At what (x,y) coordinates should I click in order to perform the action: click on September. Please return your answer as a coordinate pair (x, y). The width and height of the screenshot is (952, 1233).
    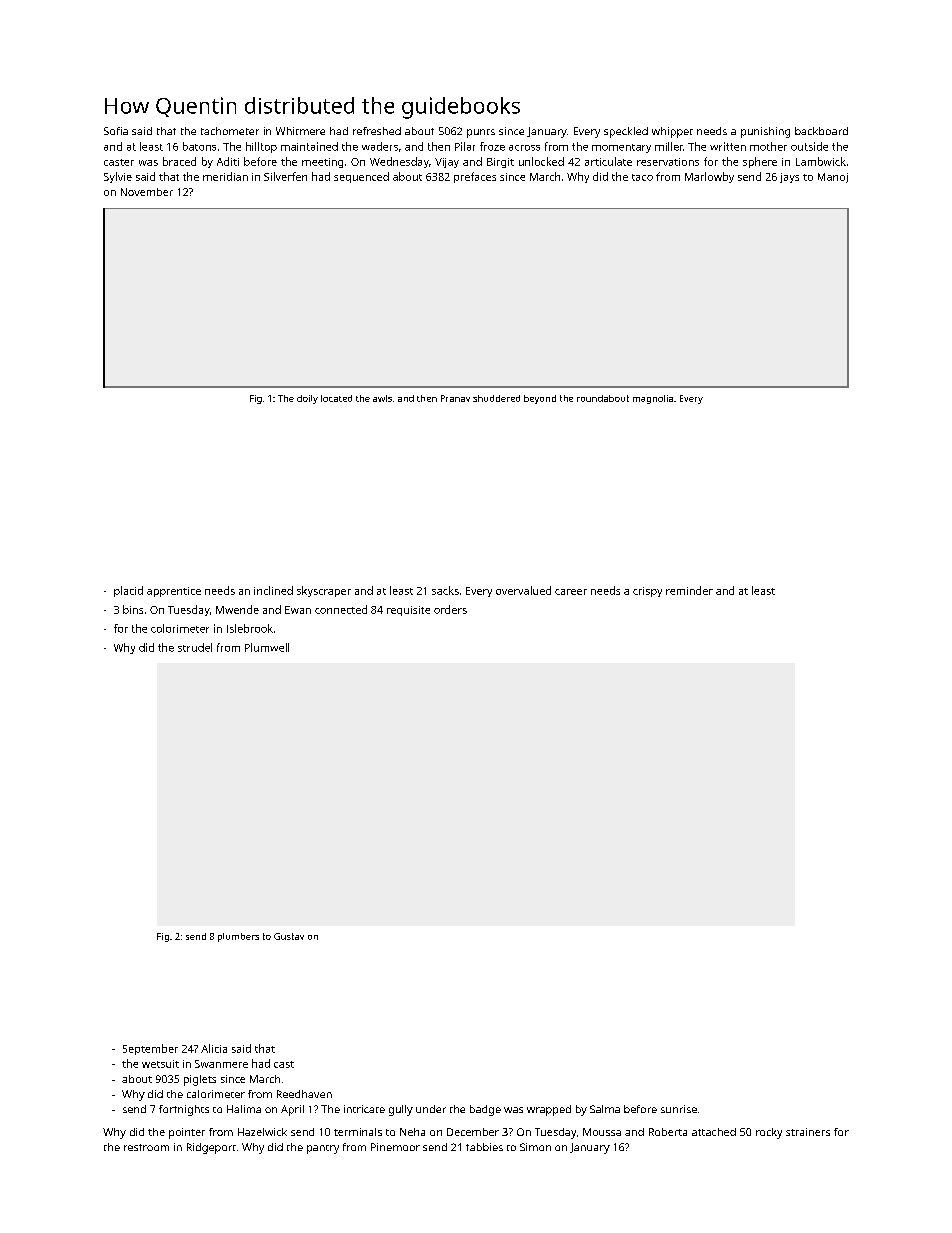
    Looking at the image, I should click on (150, 1049).
